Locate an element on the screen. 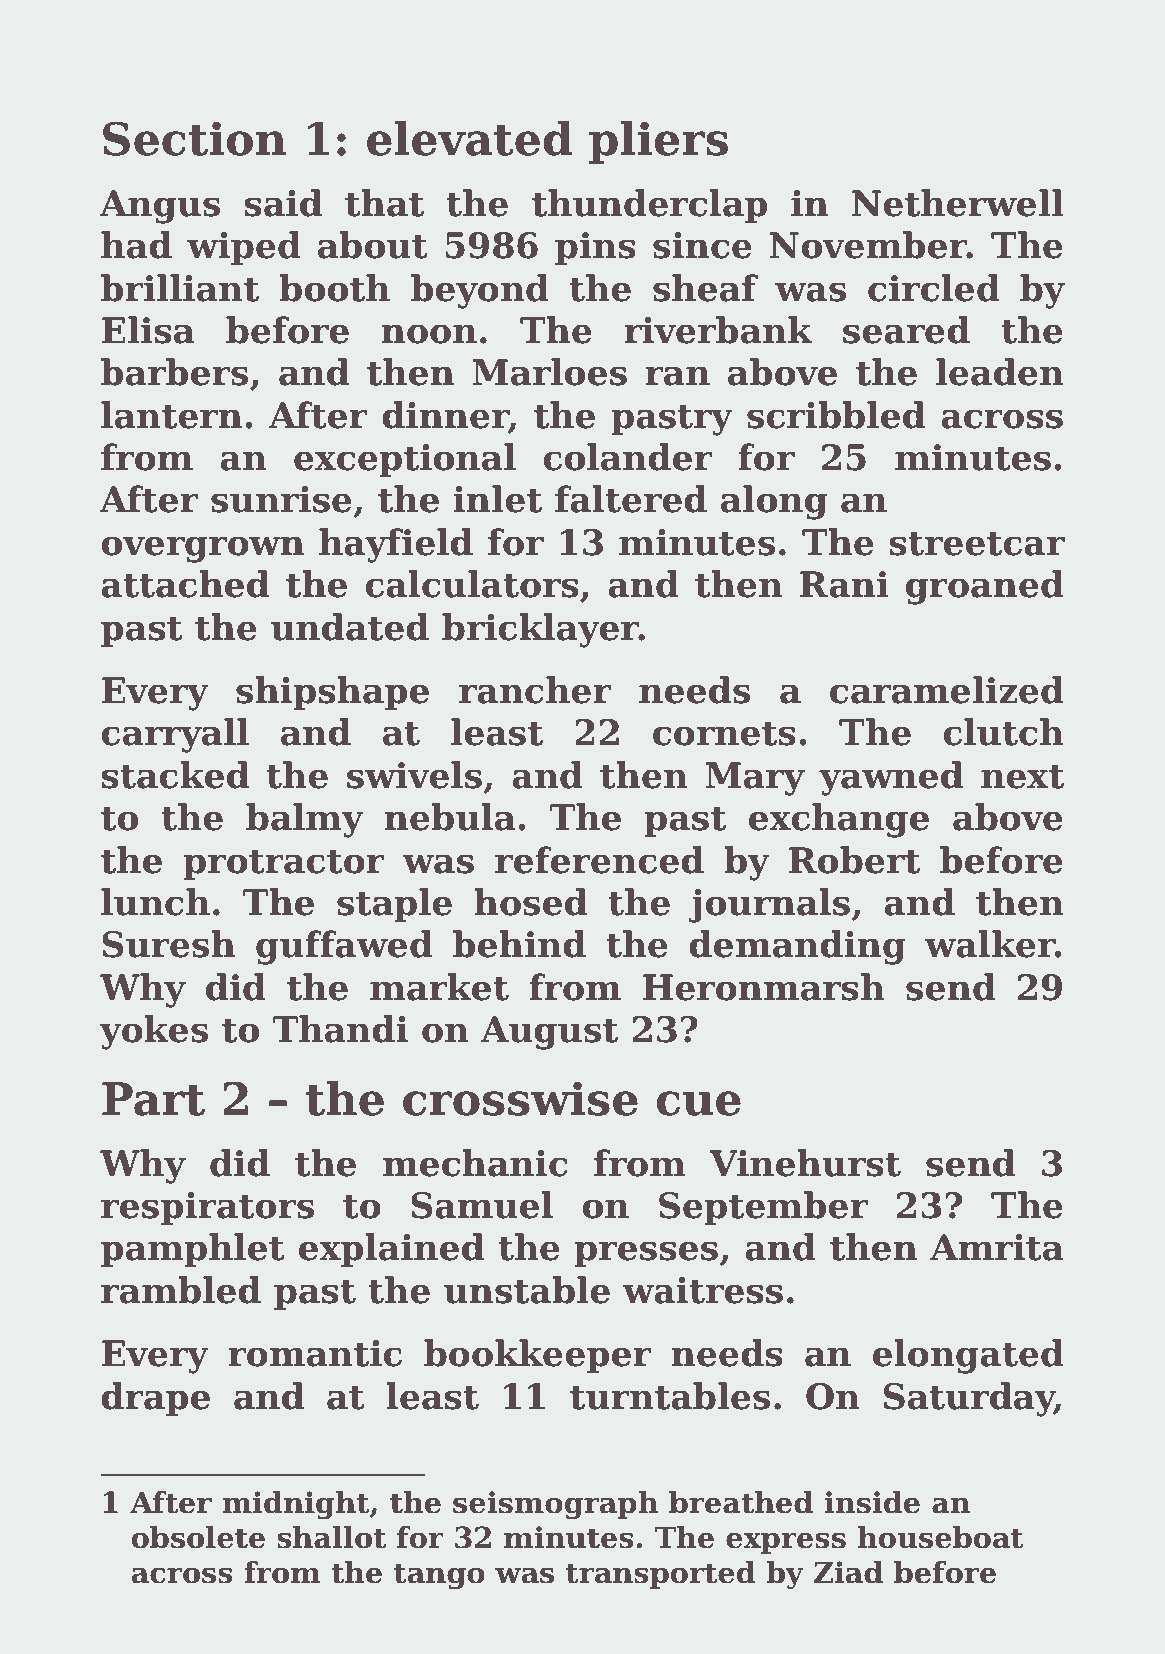  carryall is located at coordinates (175, 735).
